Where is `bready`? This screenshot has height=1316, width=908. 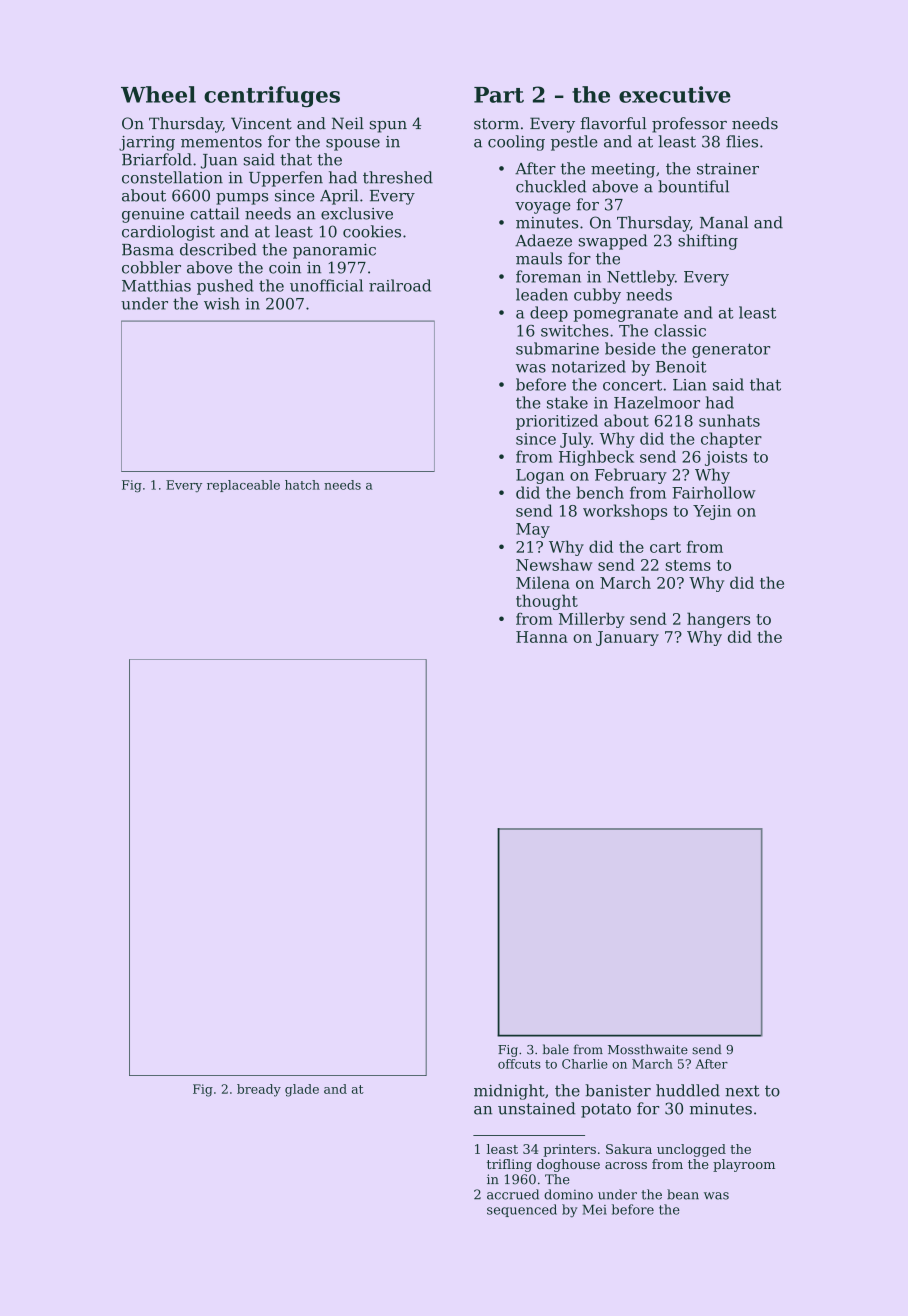 bready is located at coordinates (259, 1090).
